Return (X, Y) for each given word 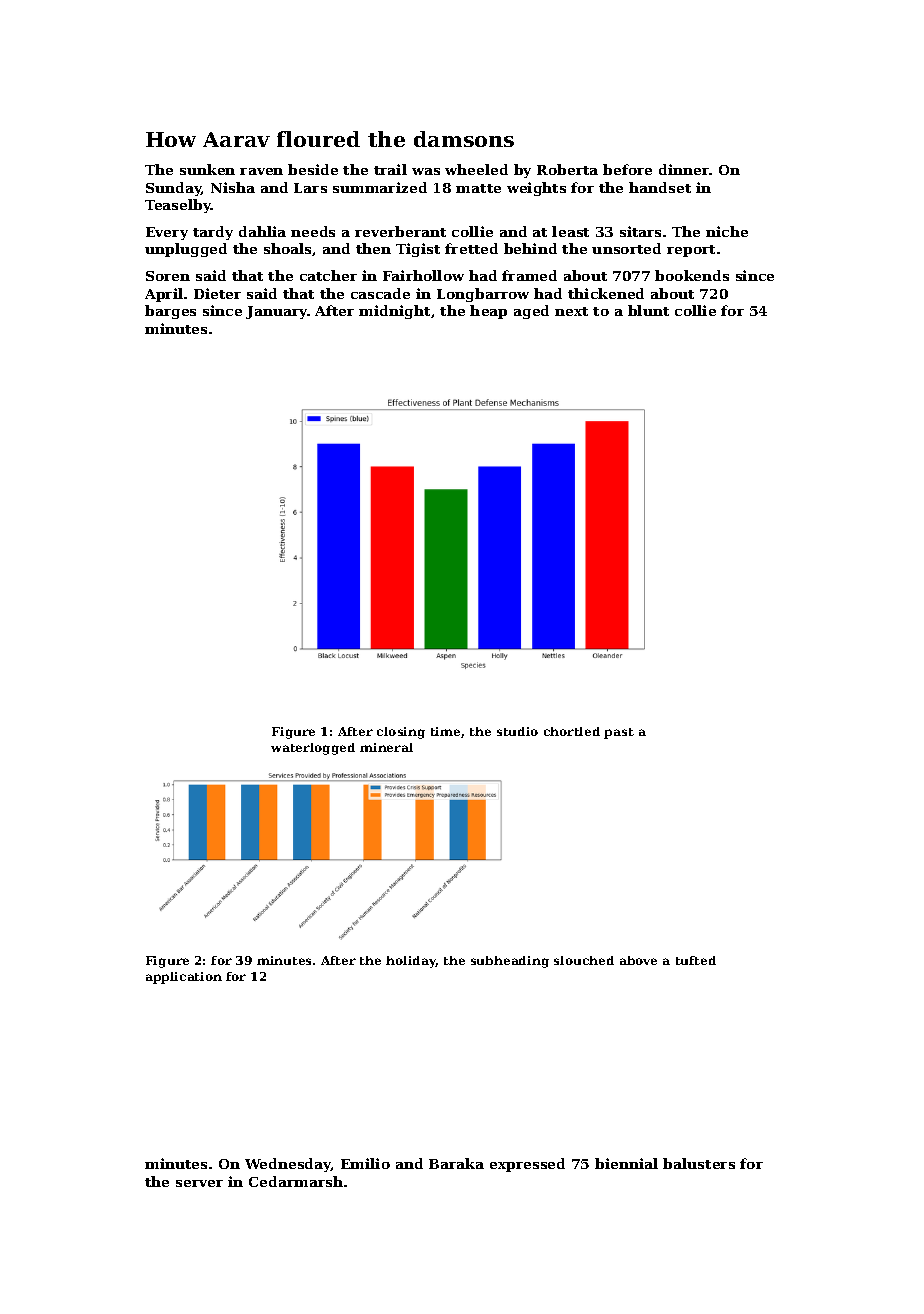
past (619, 733)
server (199, 1183)
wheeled (476, 169)
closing (401, 733)
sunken (207, 169)
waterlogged (313, 749)
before (627, 169)
